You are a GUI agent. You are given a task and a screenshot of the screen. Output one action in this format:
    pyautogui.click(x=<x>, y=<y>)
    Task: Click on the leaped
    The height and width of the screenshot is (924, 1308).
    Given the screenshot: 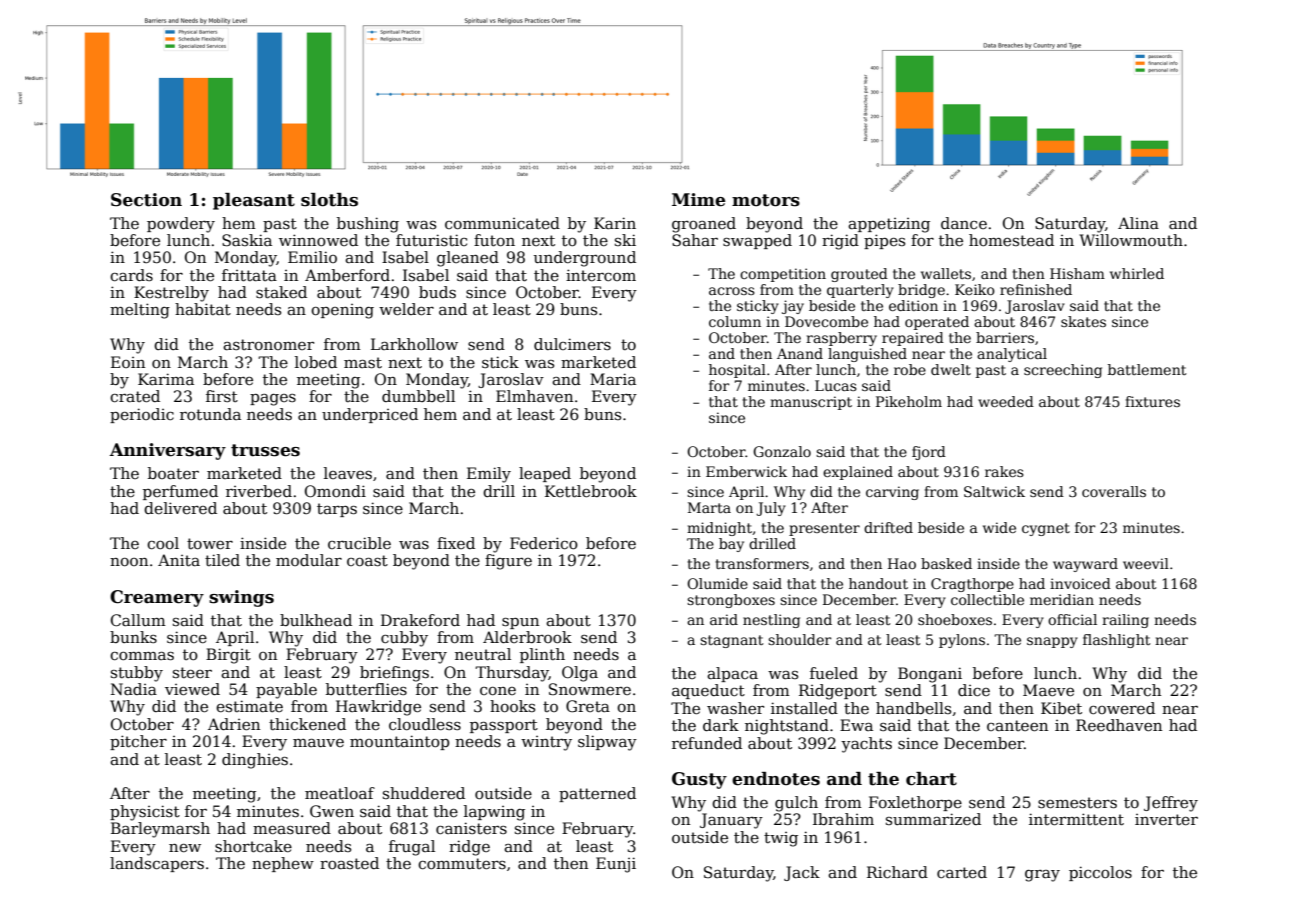 What is the action you would take?
    pyautogui.click(x=545, y=474)
